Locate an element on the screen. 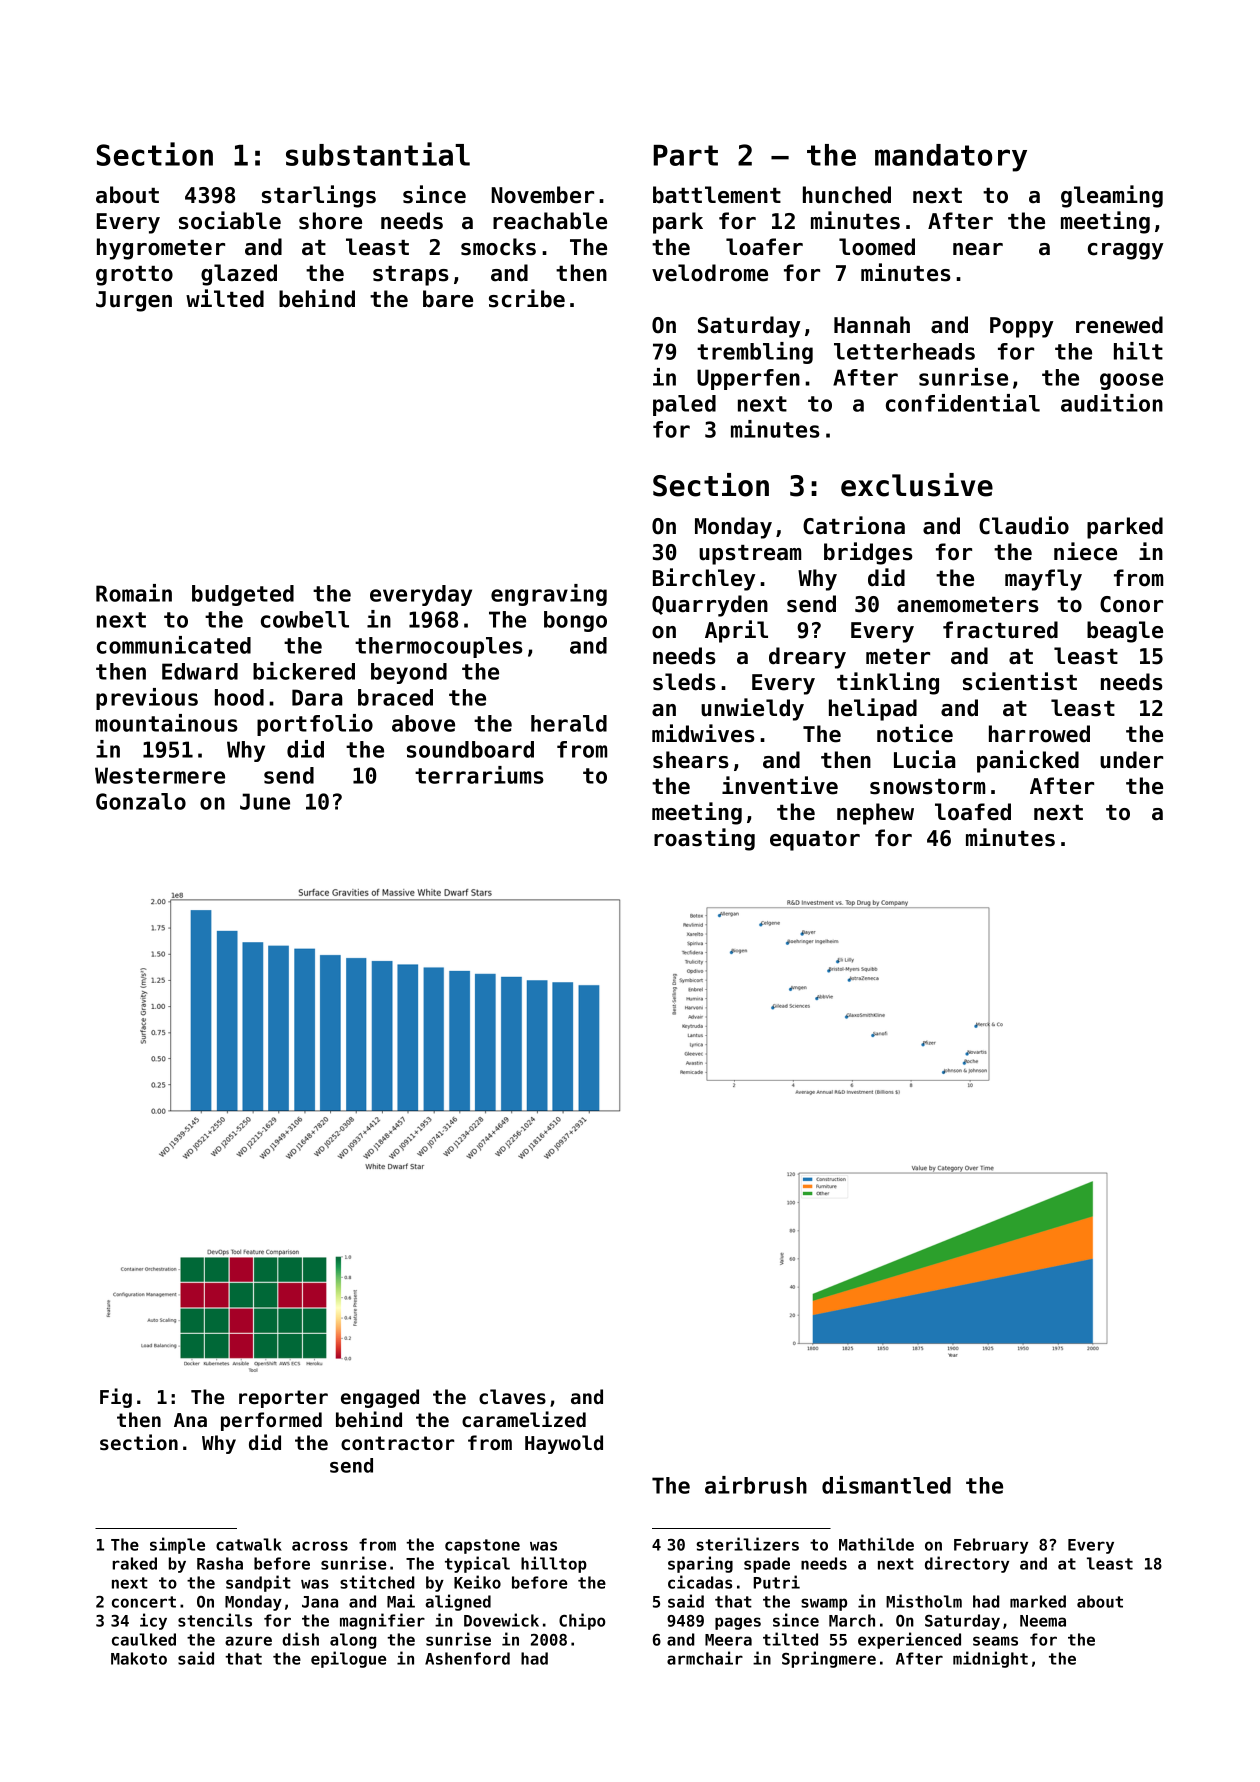 This screenshot has width=1260, height=1782. Gonzalo is located at coordinates (141, 801).
